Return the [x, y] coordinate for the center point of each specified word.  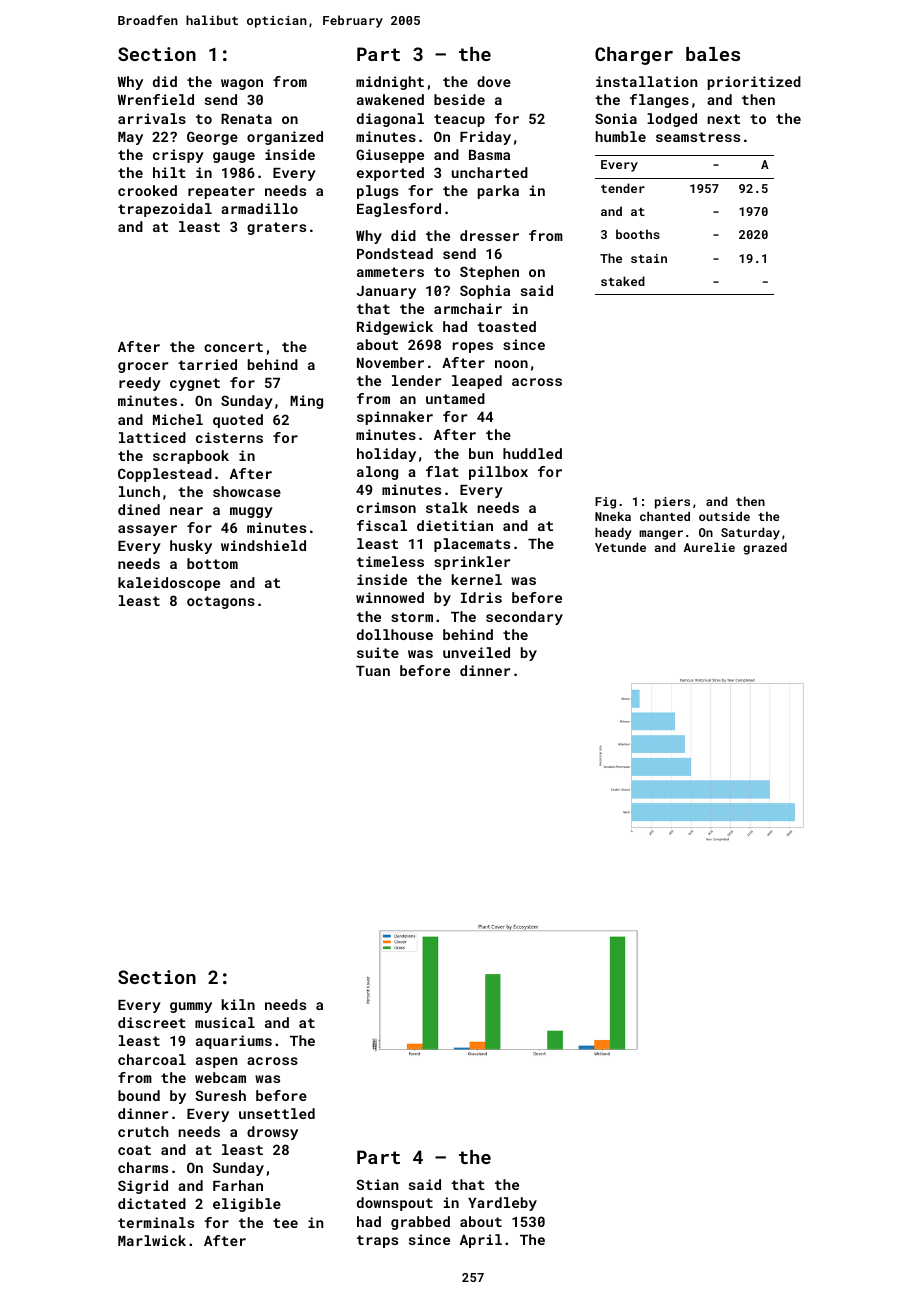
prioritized [754, 83]
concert [233, 347]
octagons [221, 602]
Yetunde [620, 547]
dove [494, 81]
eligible [247, 1205]
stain [649, 258]
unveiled [476, 652]
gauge [234, 157]
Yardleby [502, 1204]
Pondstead [395, 253]
